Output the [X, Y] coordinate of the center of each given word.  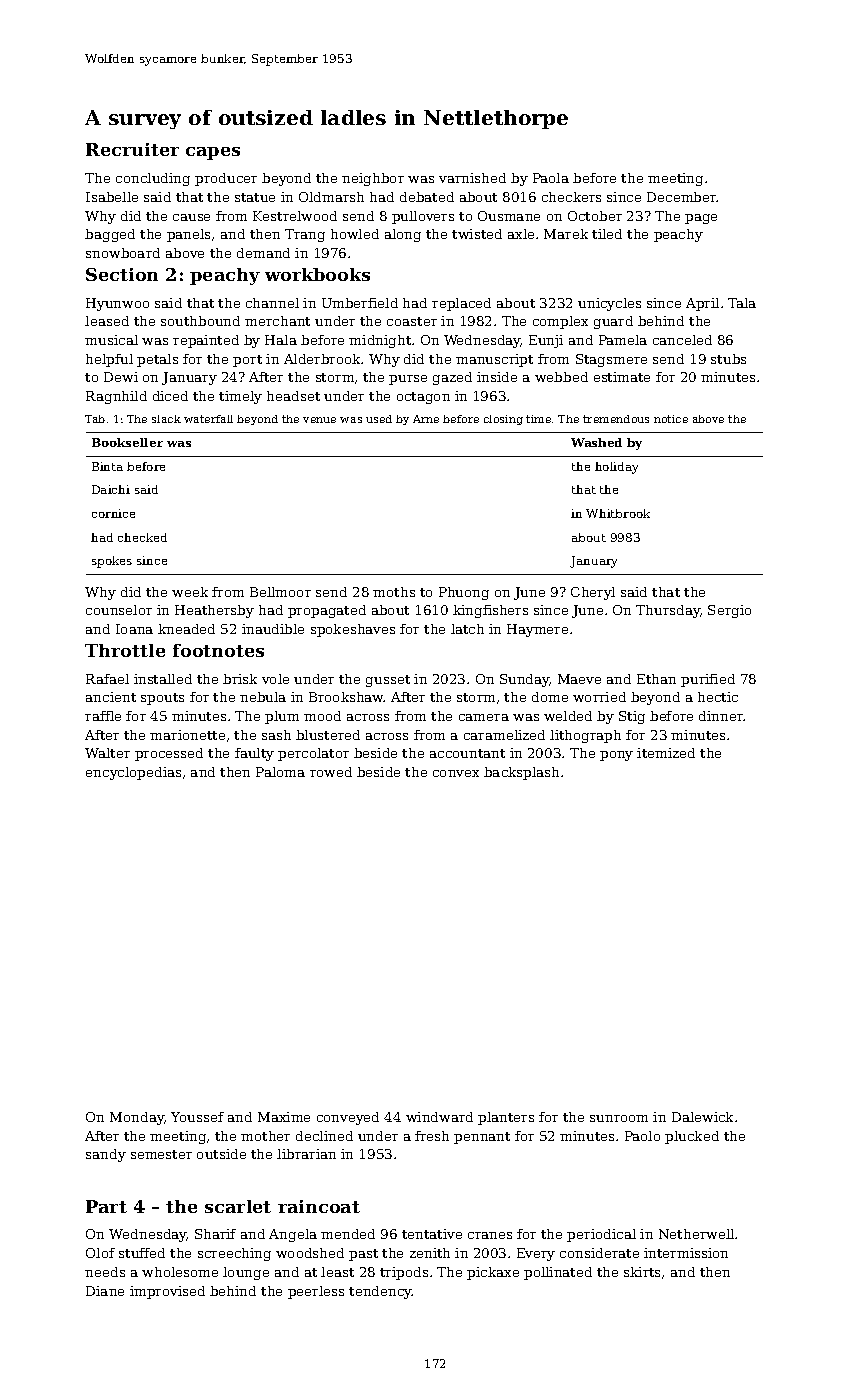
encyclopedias [133, 773]
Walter [107, 753]
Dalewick [702, 1117]
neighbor [373, 179]
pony [616, 756]
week [190, 592]
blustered [328, 735]
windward [439, 1117]
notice [671, 419]
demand [263, 253]
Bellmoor [280, 592]
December [682, 197]
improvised [167, 1292]
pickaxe [493, 1273]
